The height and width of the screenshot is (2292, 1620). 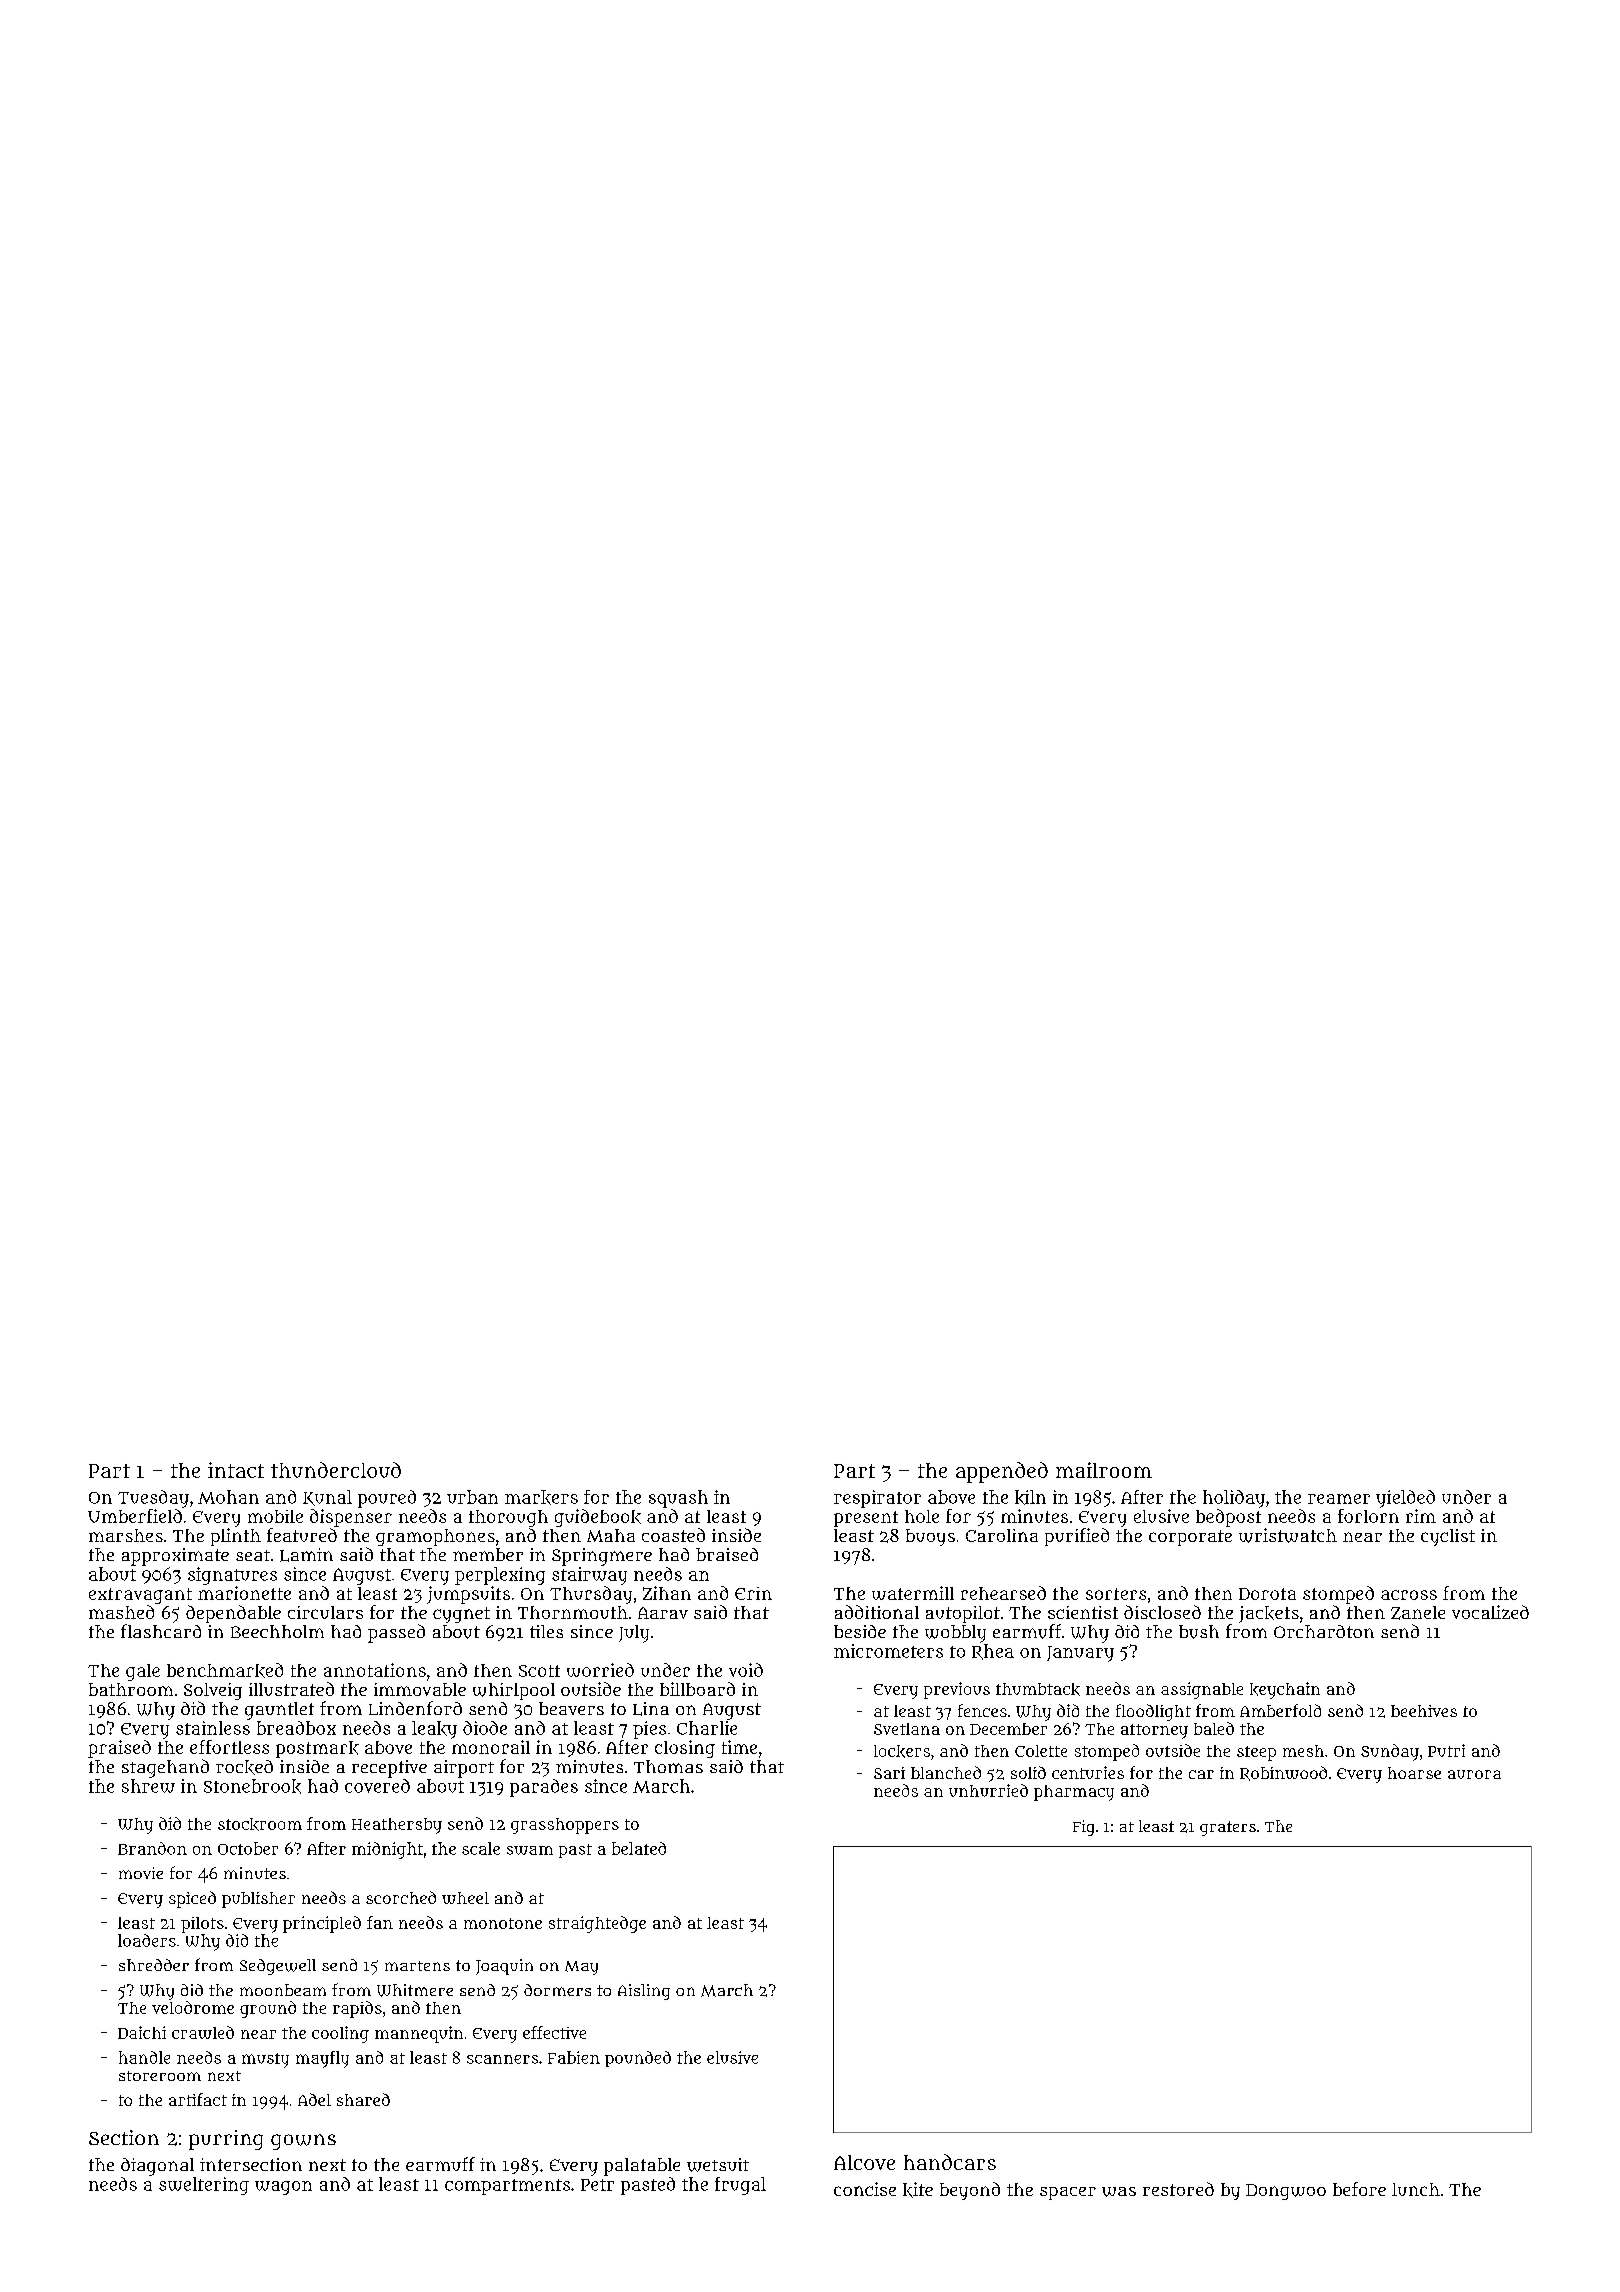 I want to click on plinth, so click(x=236, y=1537).
